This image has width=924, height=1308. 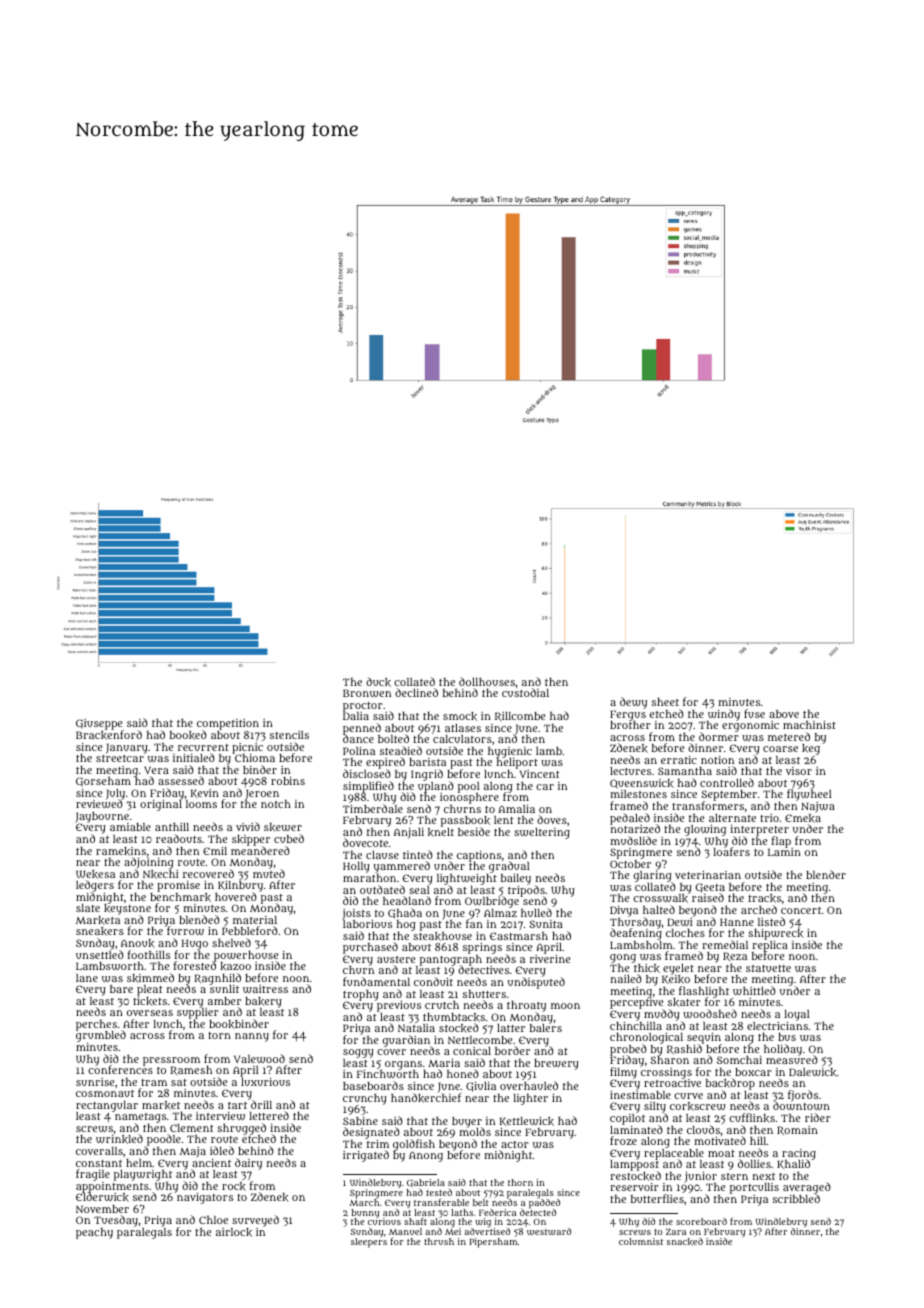 I want to click on rectangular, so click(x=107, y=1106).
